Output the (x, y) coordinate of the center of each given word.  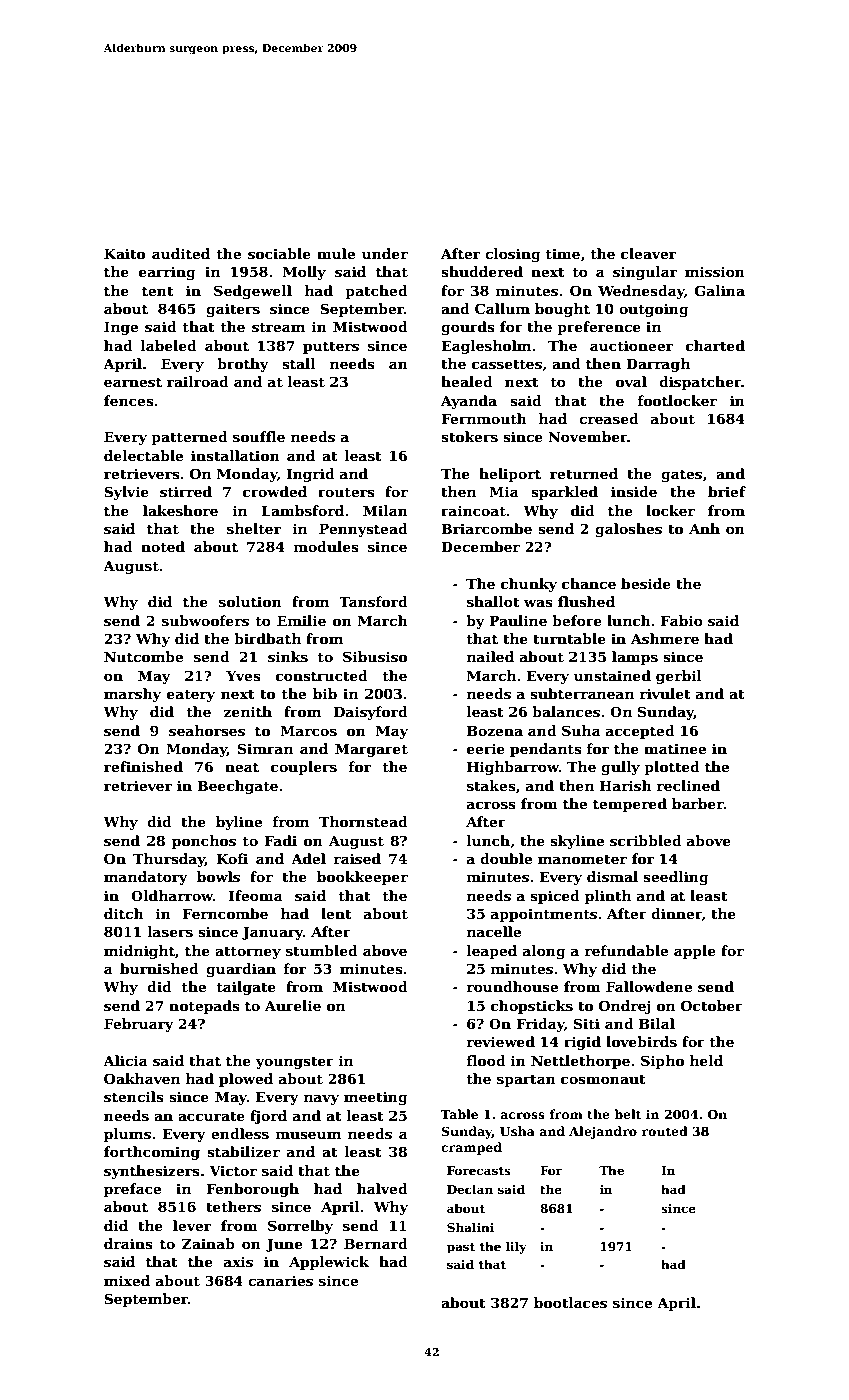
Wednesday (641, 292)
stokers (469, 436)
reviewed (500, 1041)
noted (163, 546)
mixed (127, 1280)
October (712, 1005)
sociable (279, 253)
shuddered (482, 271)
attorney (248, 952)
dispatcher (700, 383)
